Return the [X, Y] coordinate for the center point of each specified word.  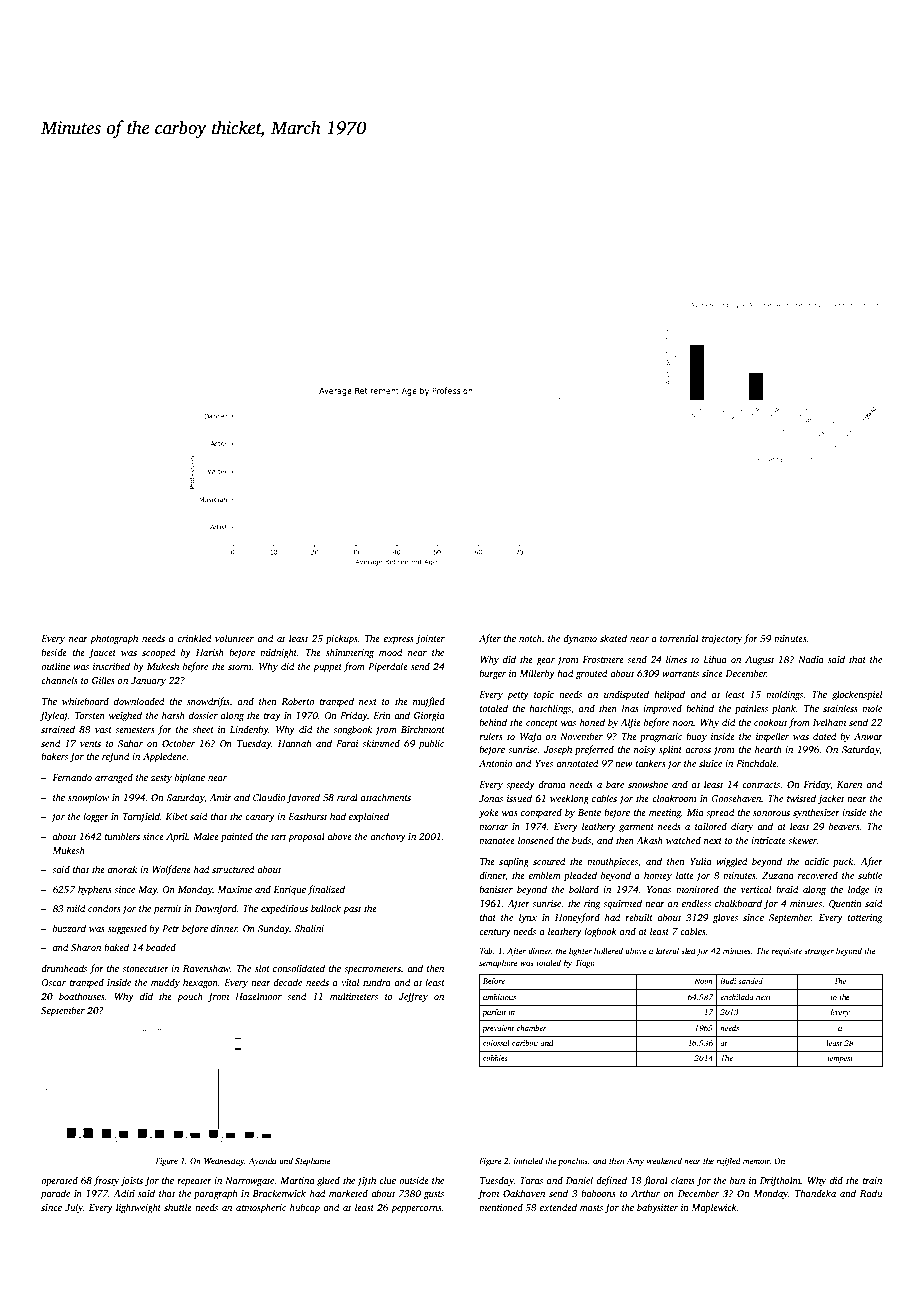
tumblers [122, 836]
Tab [486, 950]
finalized [326, 890]
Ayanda [262, 1161]
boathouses [82, 996]
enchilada [737, 997]
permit [168, 909]
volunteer [234, 638]
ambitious [499, 997]
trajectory [722, 639]
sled [688, 950]
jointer [430, 639]
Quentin [845, 904]
